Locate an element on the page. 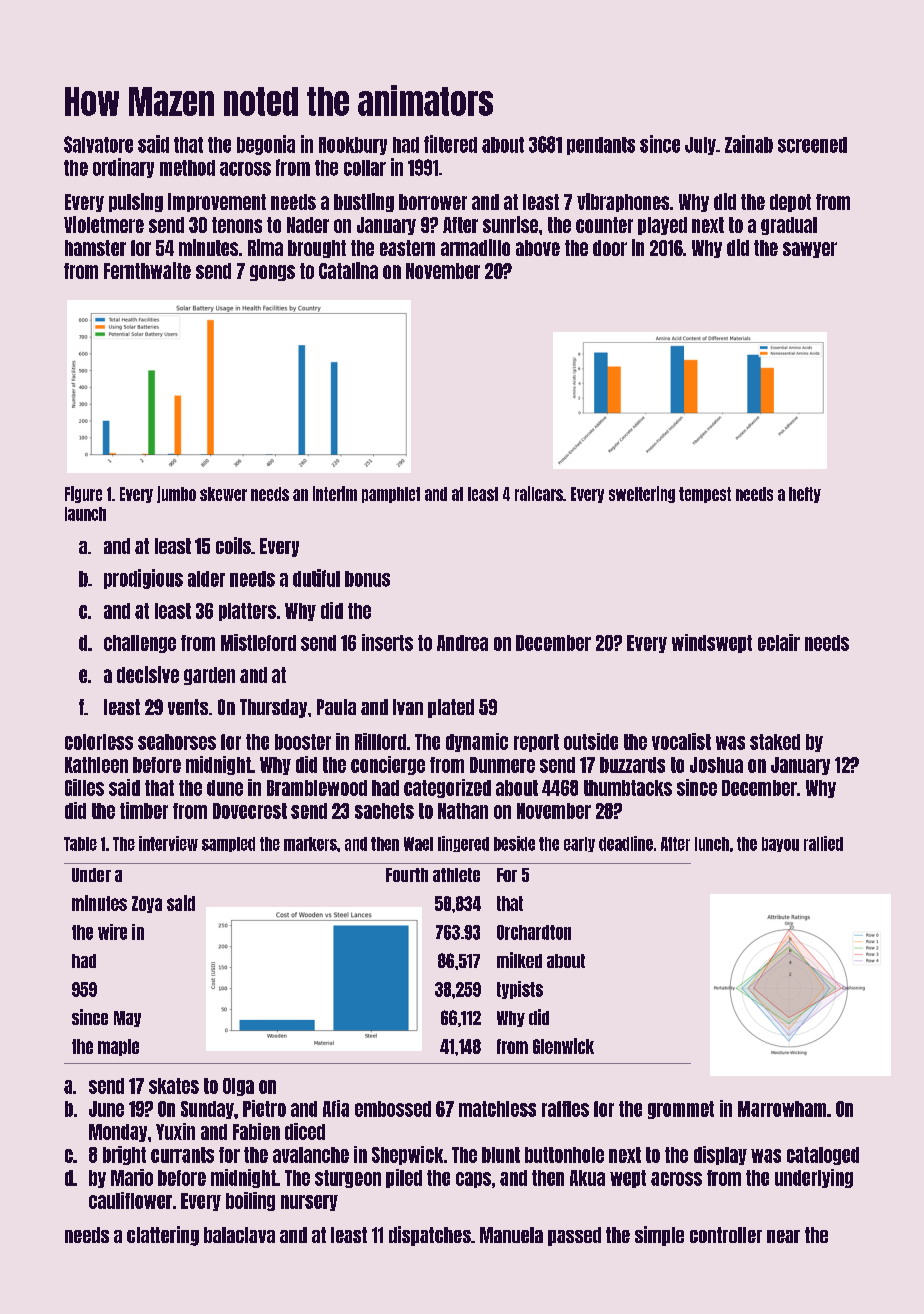  hefty is located at coordinates (805, 495).
